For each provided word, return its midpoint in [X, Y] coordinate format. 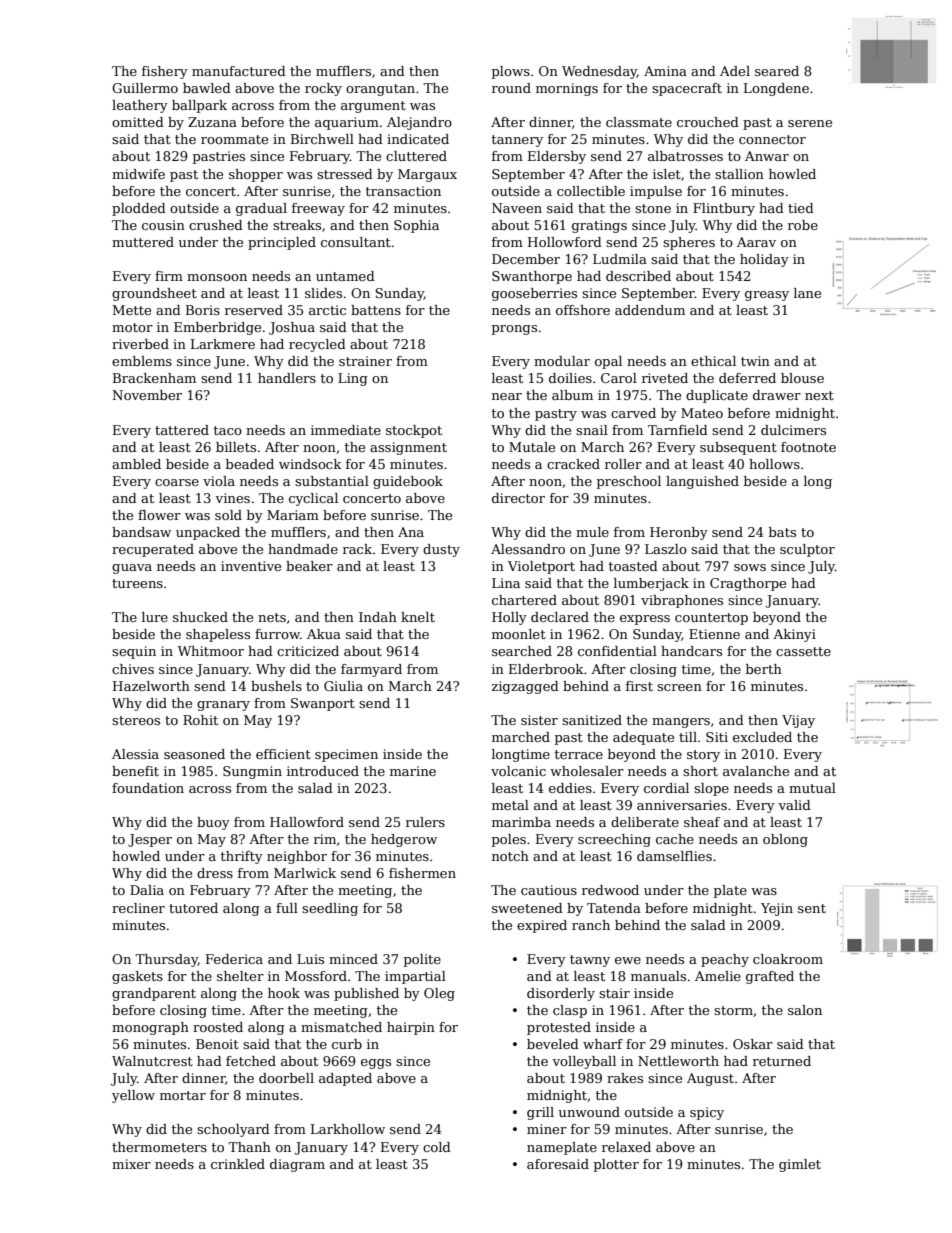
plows [511, 72]
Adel [735, 71]
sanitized [592, 720]
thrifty [242, 857]
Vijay [798, 721]
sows [750, 567]
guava [132, 569]
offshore [583, 310]
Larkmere [223, 344]
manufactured [239, 71]
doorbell [286, 1078]
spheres [689, 243]
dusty [441, 550]
